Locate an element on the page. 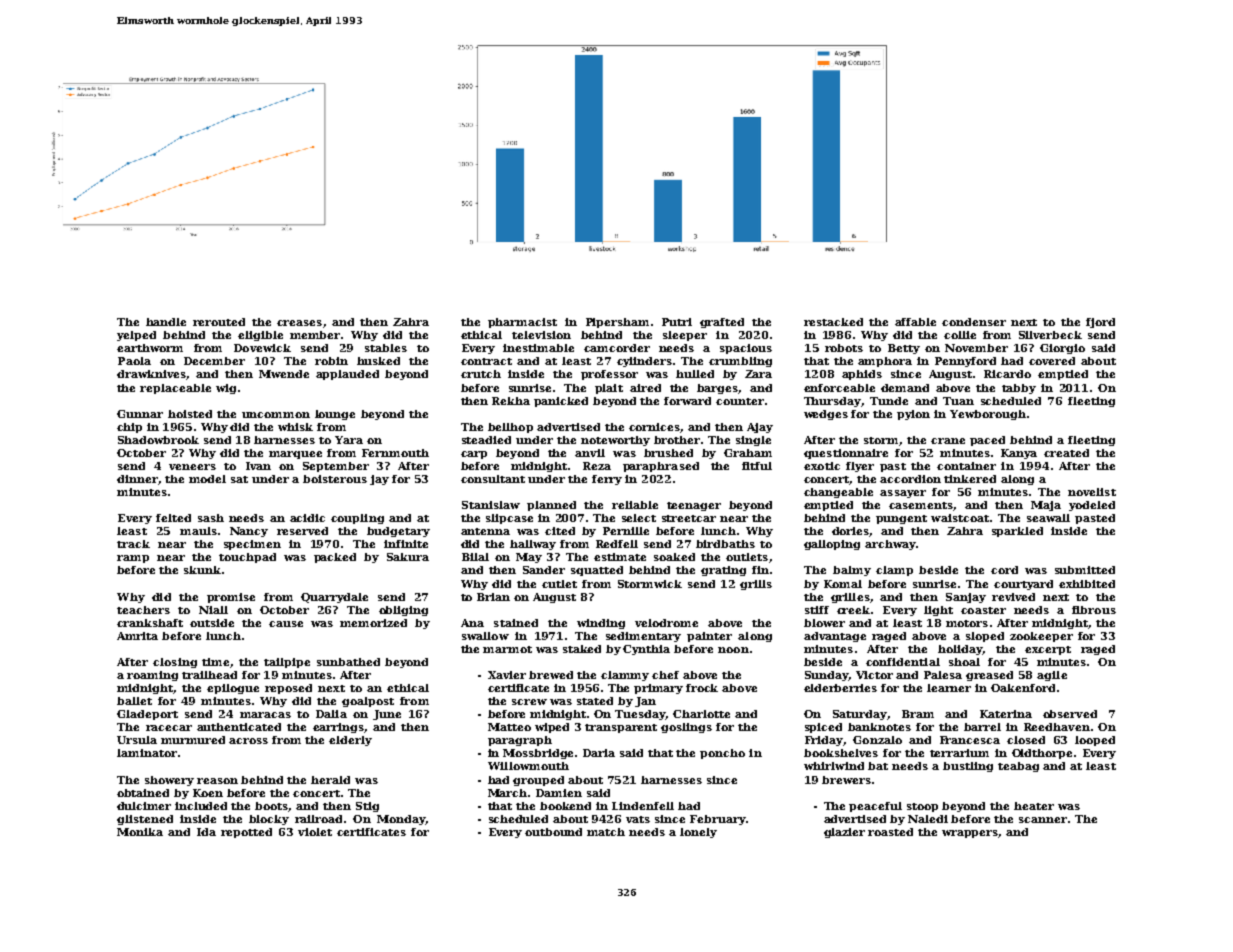 Image resolution: width=1233 pixels, height=952 pixels. squatted is located at coordinates (597, 571).
